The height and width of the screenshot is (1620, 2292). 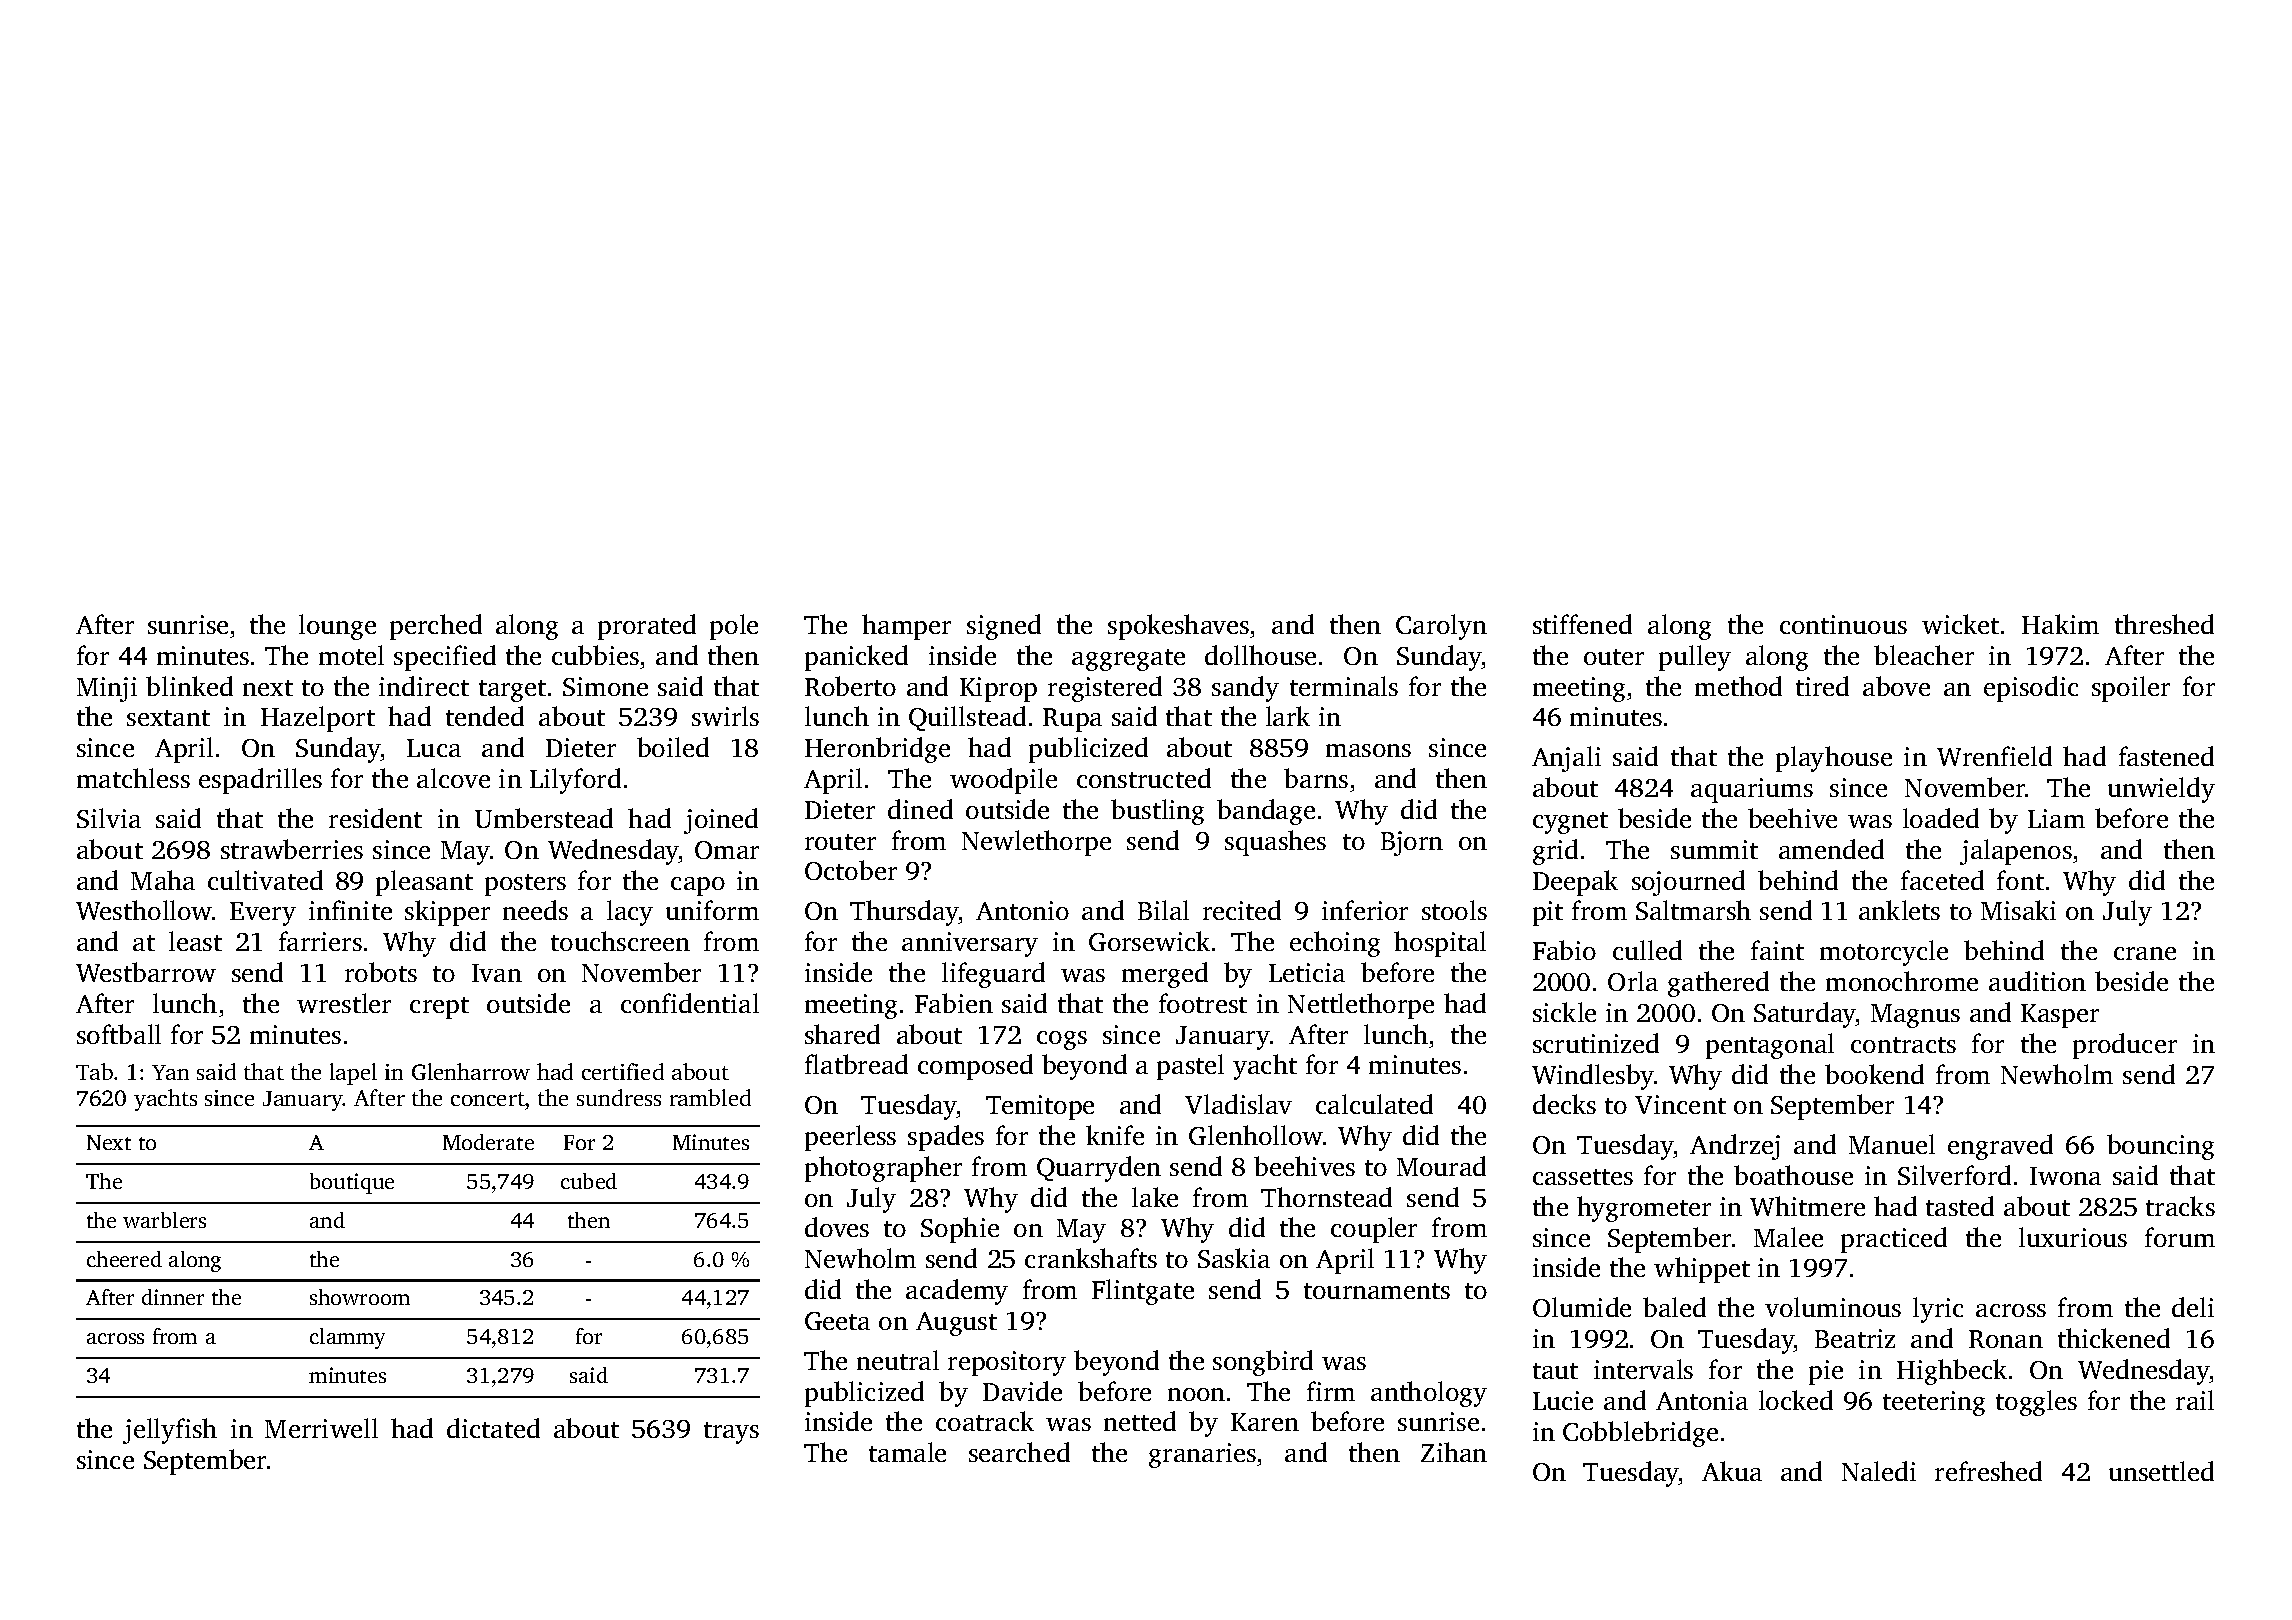 I want to click on Saltmarsh, so click(x=1693, y=910).
